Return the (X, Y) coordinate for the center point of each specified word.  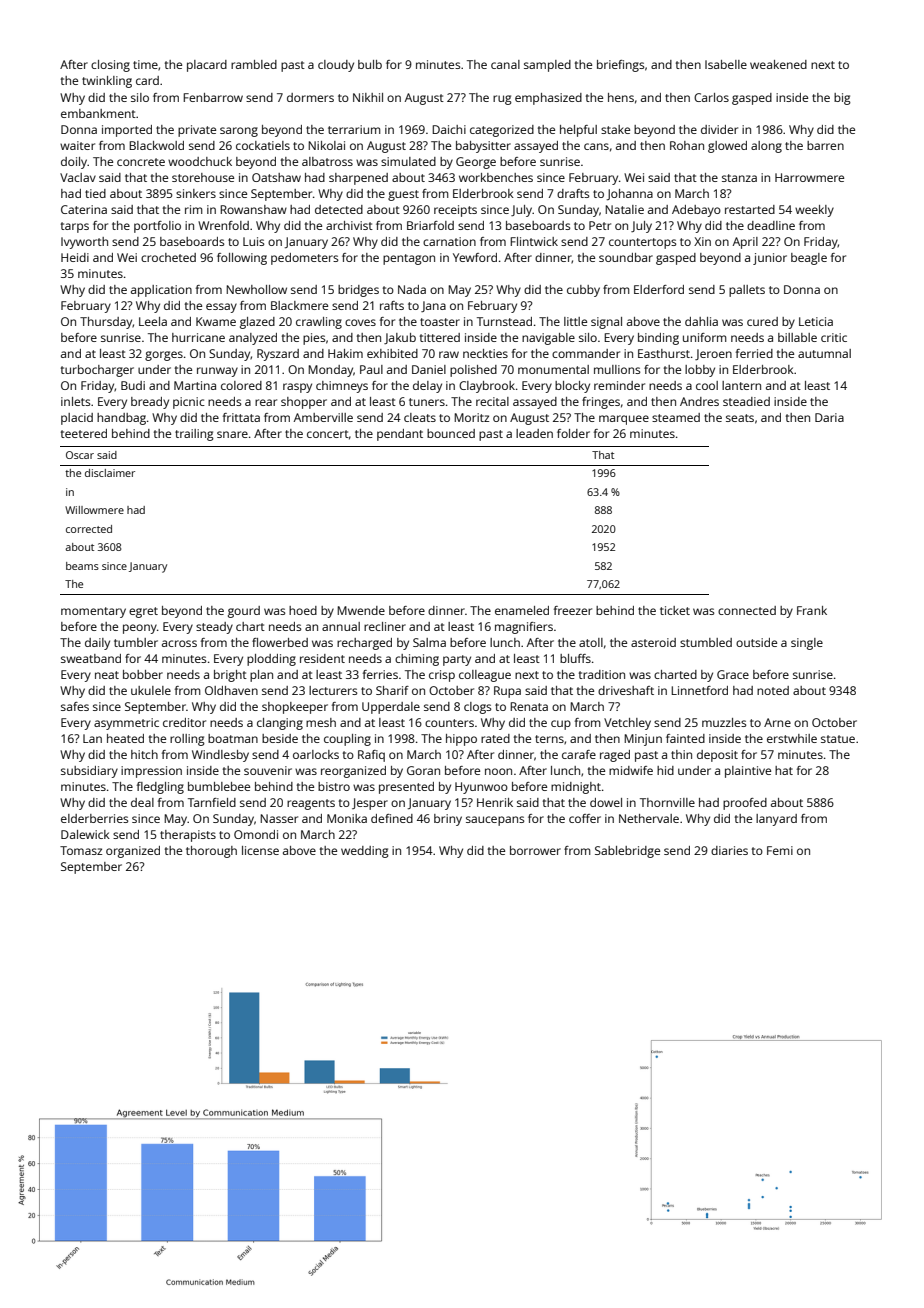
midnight (576, 788)
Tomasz (81, 850)
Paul (371, 369)
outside (756, 642)
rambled (254, 64)
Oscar (80, 455)
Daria (829, 417)
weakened (778, 64)
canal (505, 64)
